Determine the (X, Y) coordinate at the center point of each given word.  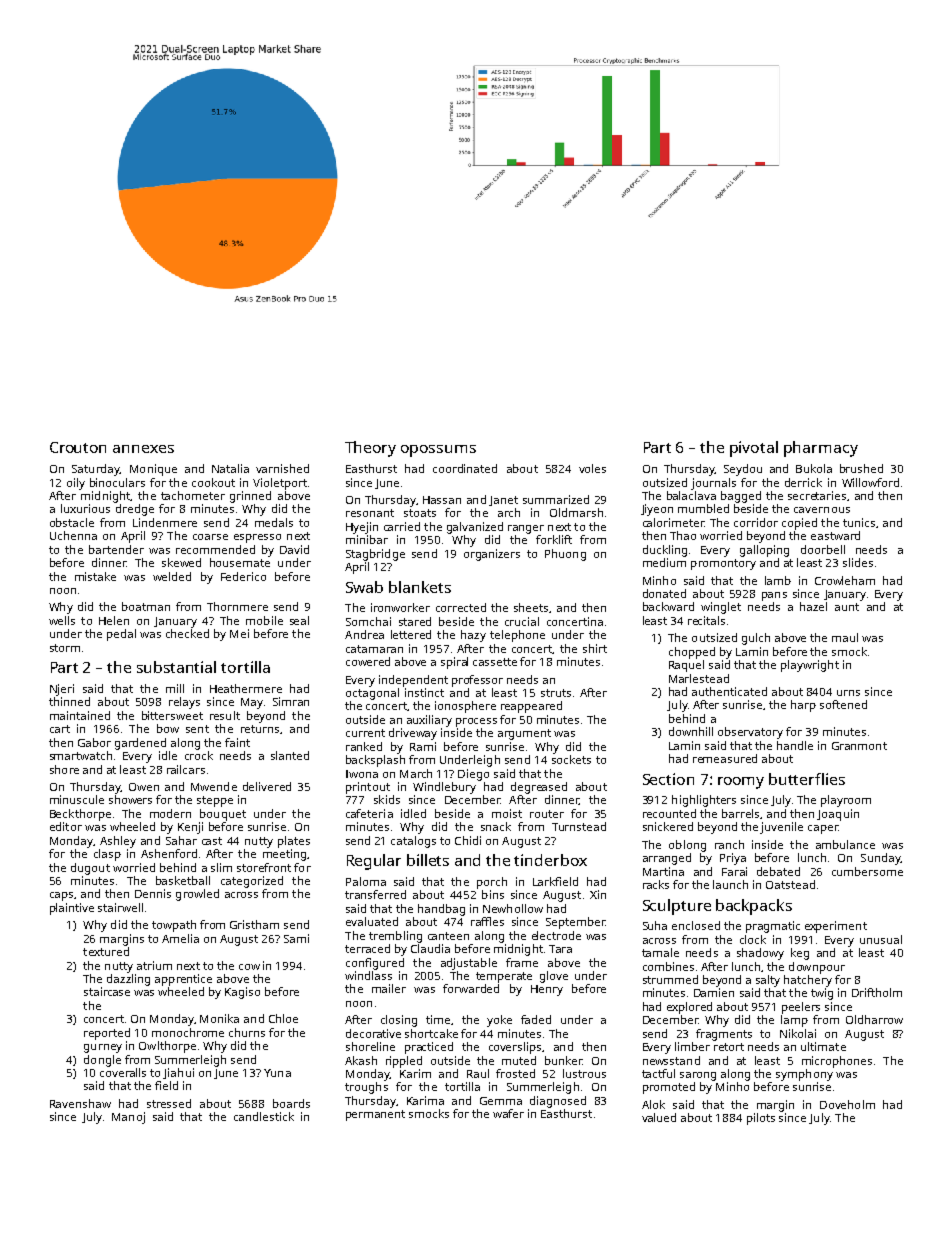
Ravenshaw (80, 1103)
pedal (121, 635)
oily (76, 484)
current (365, 733)
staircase (107, 991)
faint (237, 742)
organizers (492, 555)
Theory (370, 449)
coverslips (515, 1048)
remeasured (725, 758)
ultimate (823, 1046)
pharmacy (821, 449)
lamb (778, 580)
